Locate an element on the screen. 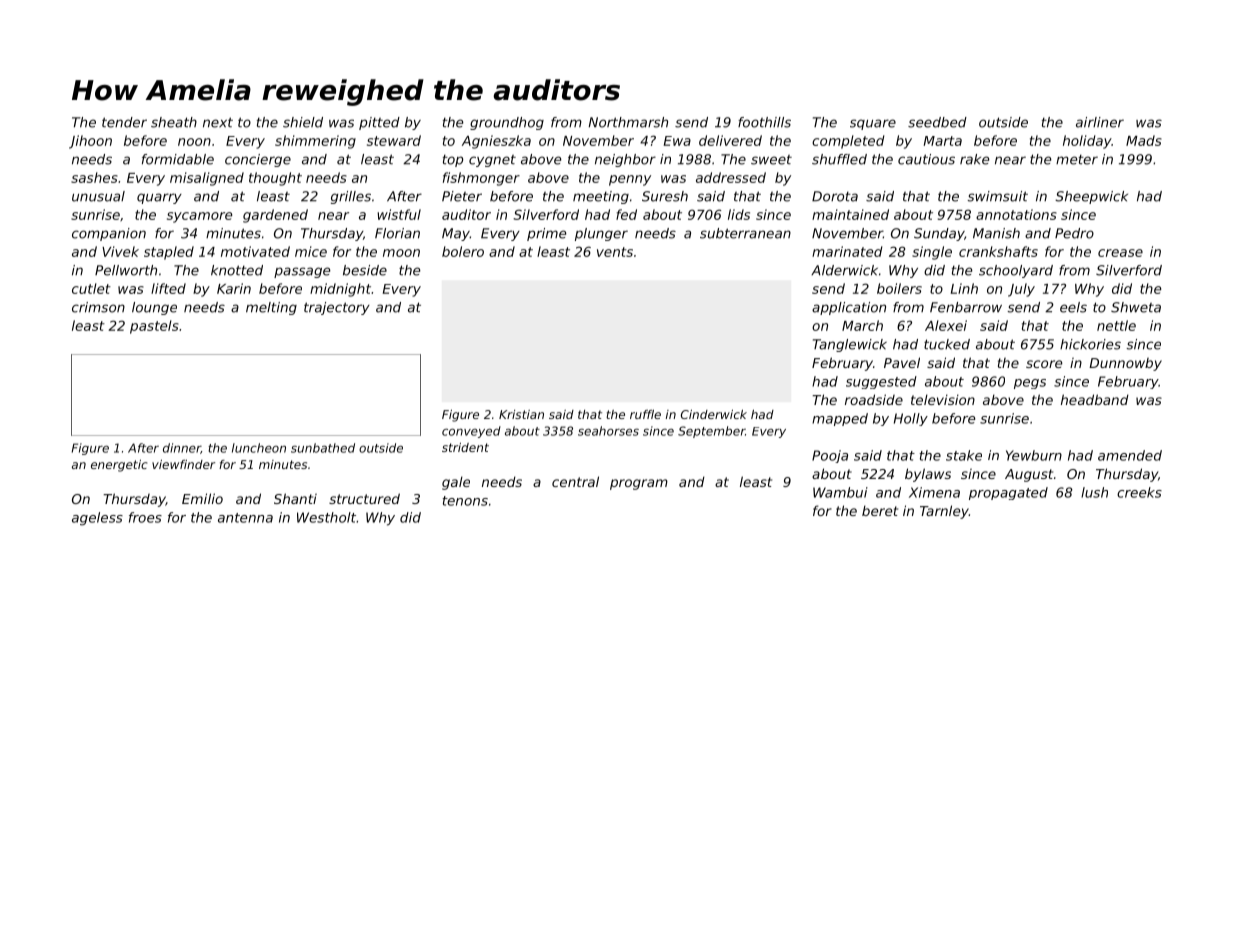  nettle is located at coordinates (1116, 325).
